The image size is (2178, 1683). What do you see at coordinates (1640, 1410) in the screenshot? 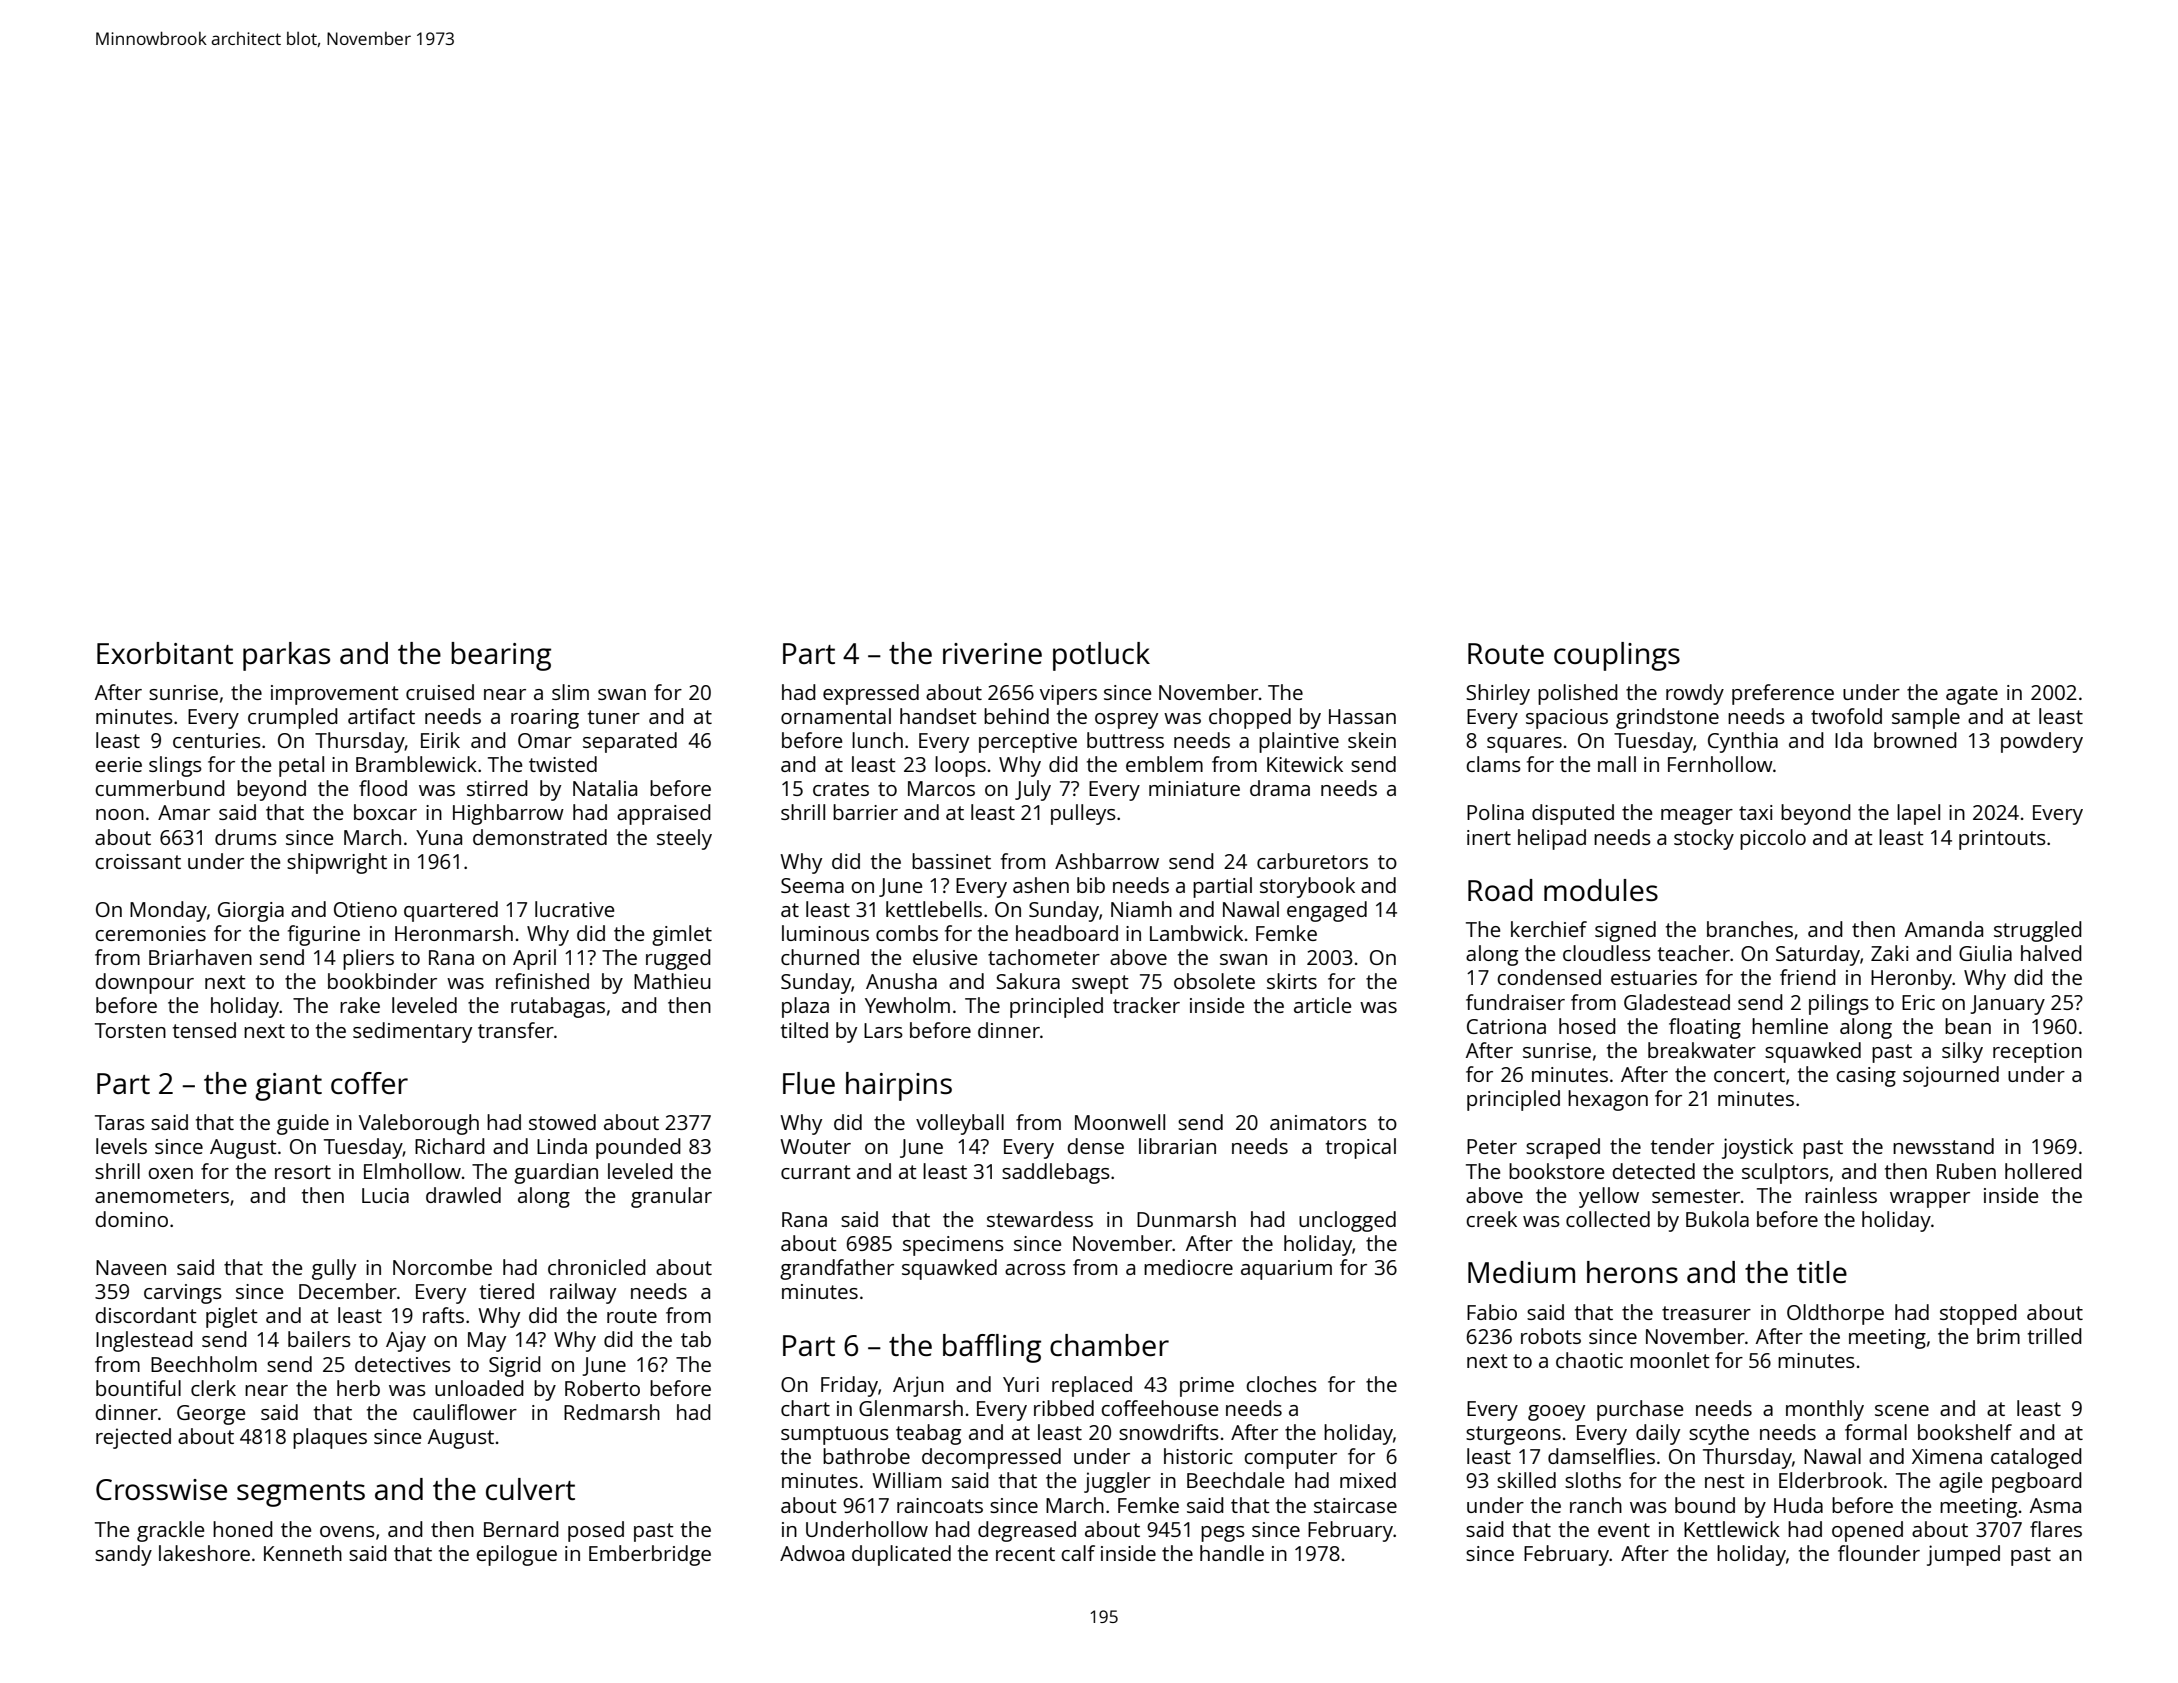
I see `purchase` at bounding box center [1640, 1410].
